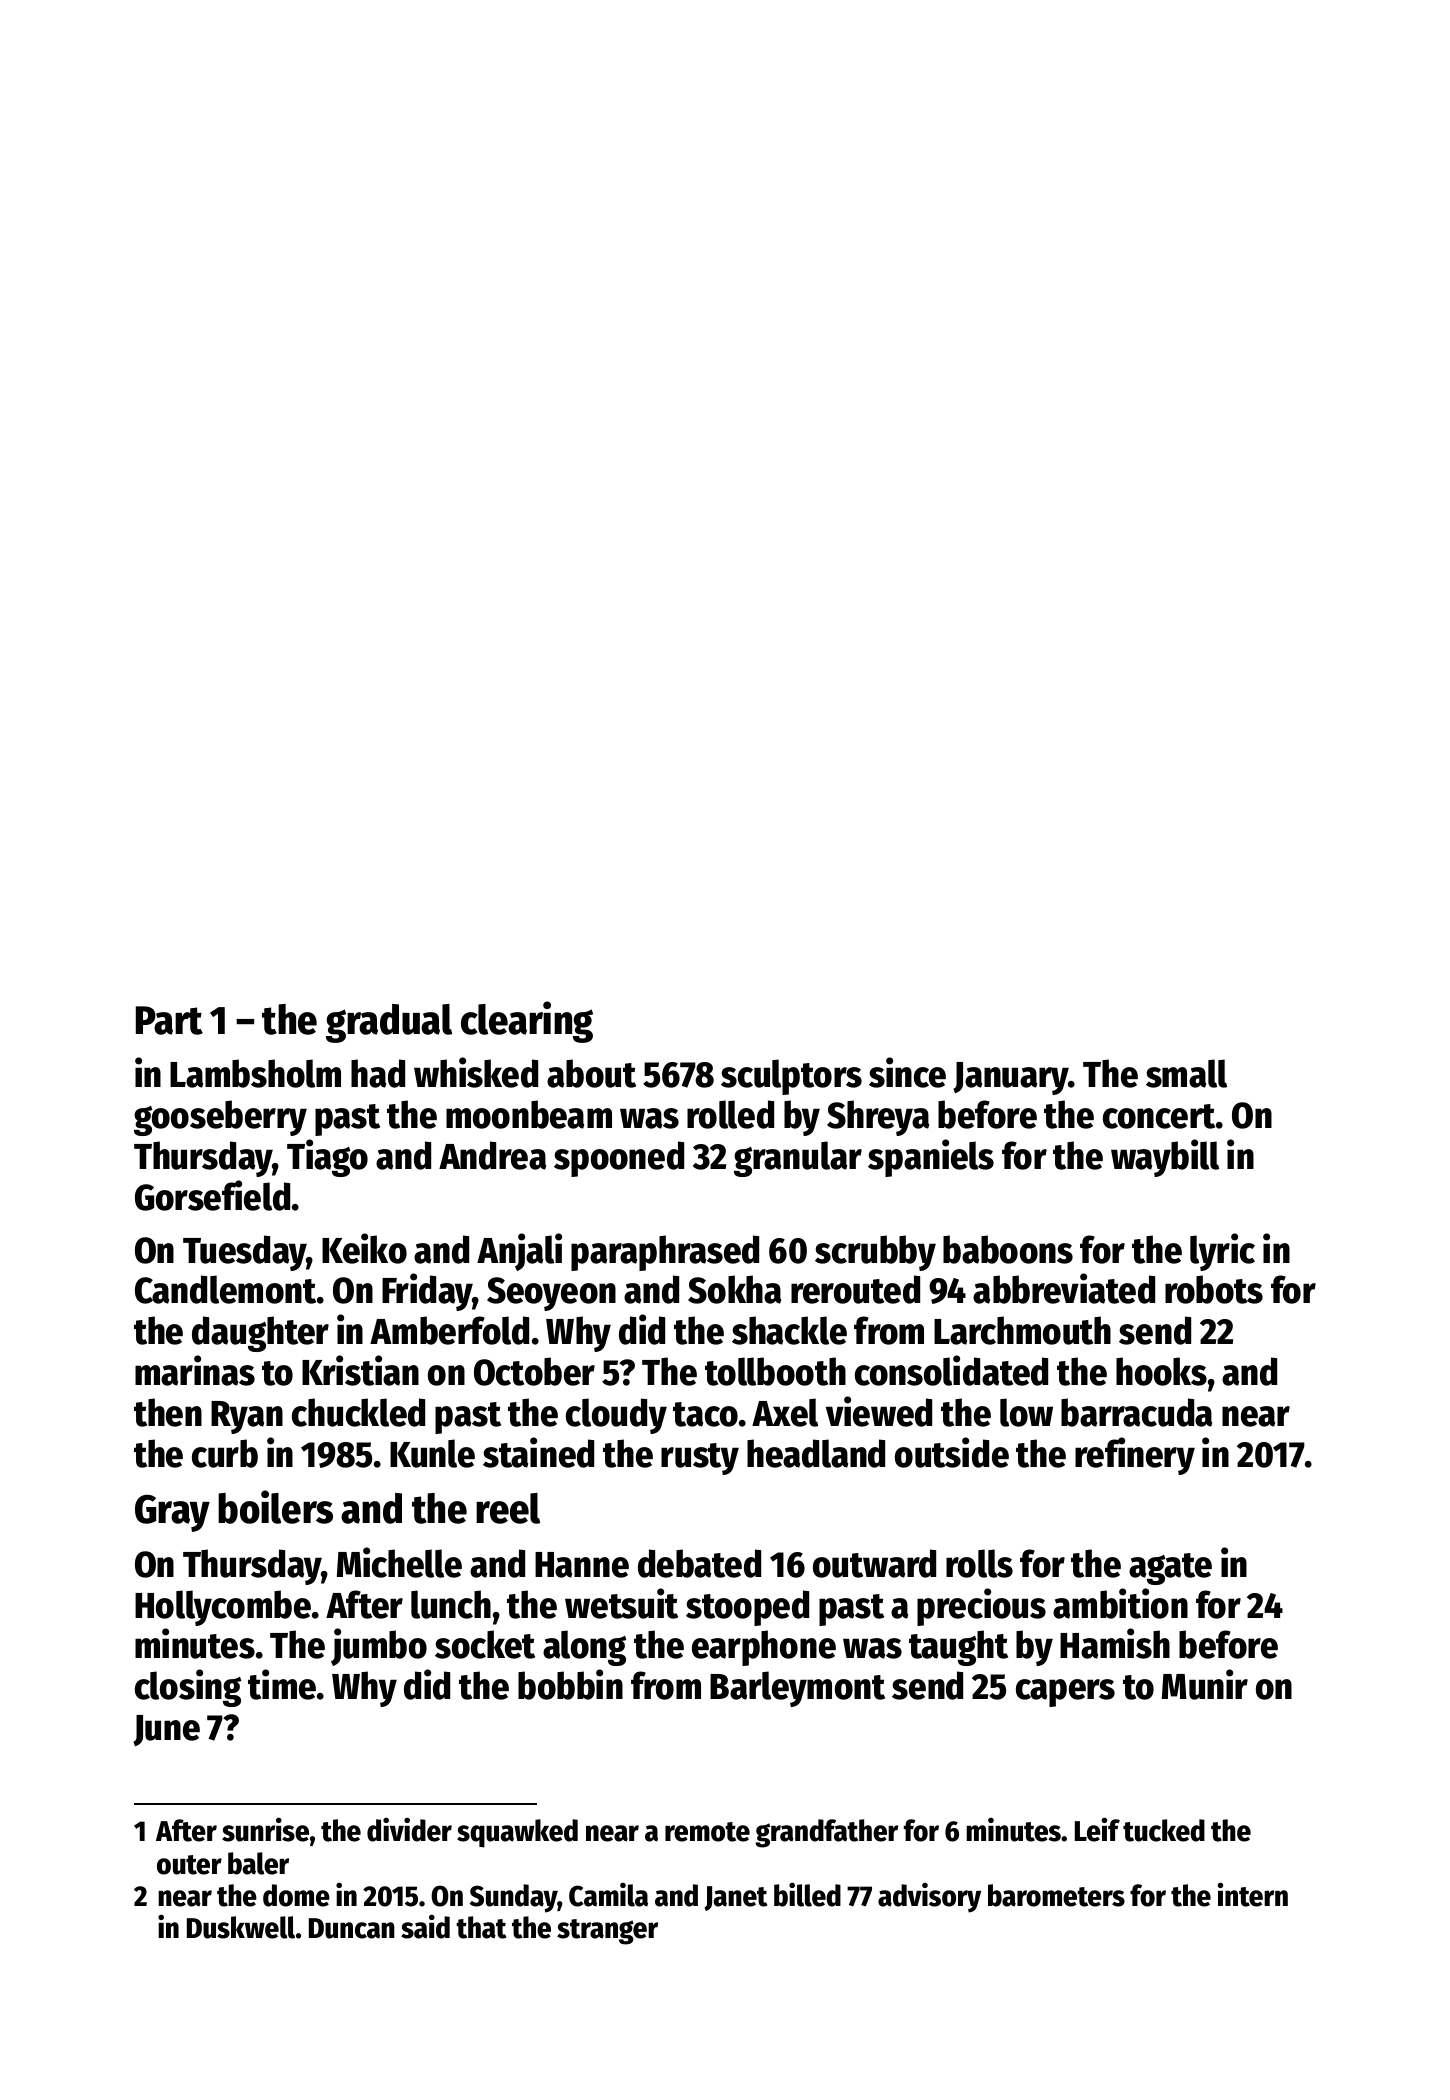 This document has height=2100, width=1450. What do you see at coordinates (425, 1926) in the document?
I see `said` at bounding box center [425, 1926].
